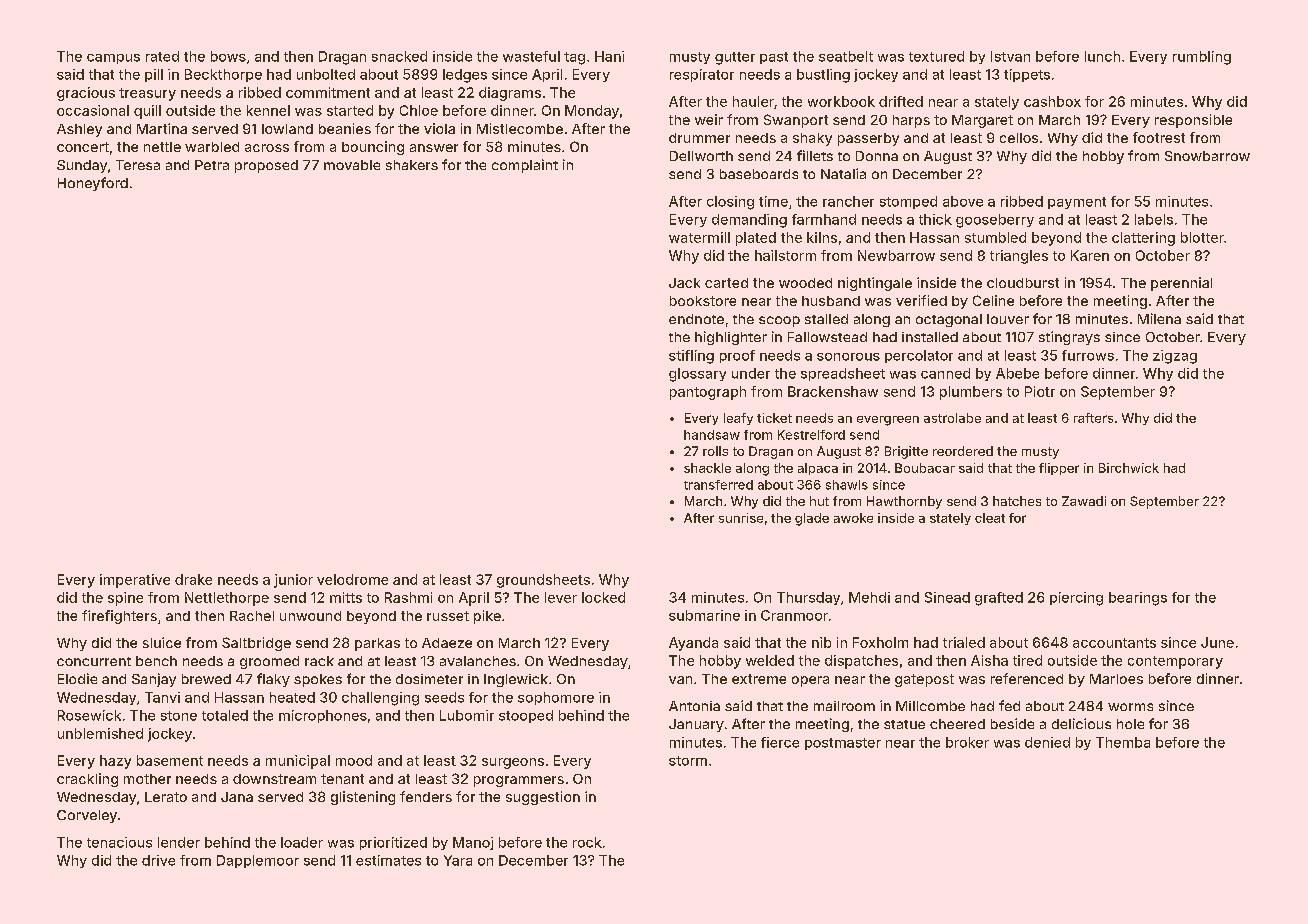 The width and height of the image is (1308, 924). I want to click on textured, so click(936, 56).
